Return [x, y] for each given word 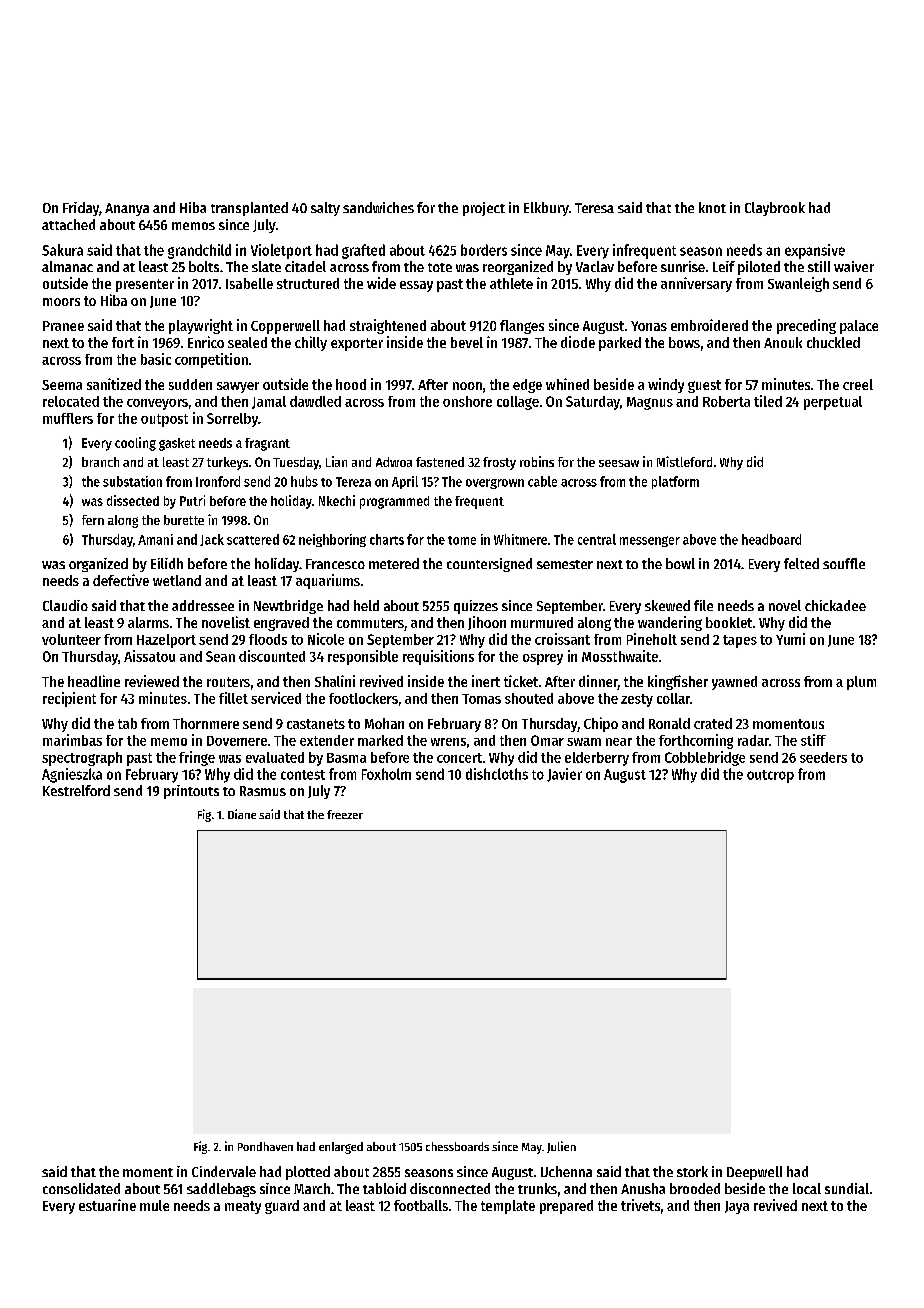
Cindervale [224, 1171]
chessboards [457, 1146]
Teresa [594, 208]
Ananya [127, 209]
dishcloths [497, 774]
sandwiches [378, 207]
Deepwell [754, 1173]
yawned [734, 683]
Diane [242, 814]
